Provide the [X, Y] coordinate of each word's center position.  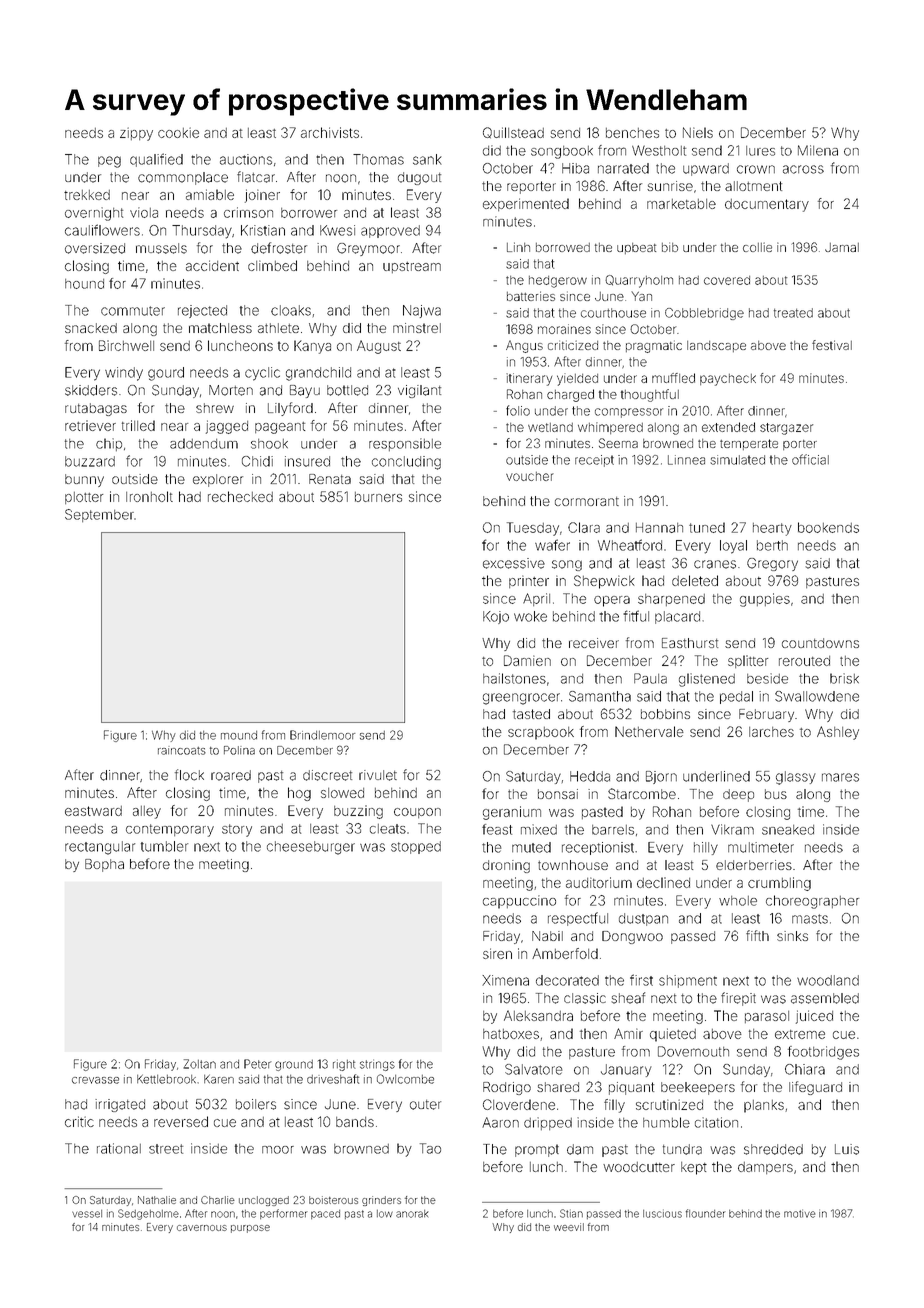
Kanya [312, 347]
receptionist [598, 848]
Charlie [218, 1200]
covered [727, 280]
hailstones [514, 678]
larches [771, 732]
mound [239, 735]
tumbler [164, 846]
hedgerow [558, 282]
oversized [95, 248]
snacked [91, 328]
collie [757, 247]
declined [663, 882]
